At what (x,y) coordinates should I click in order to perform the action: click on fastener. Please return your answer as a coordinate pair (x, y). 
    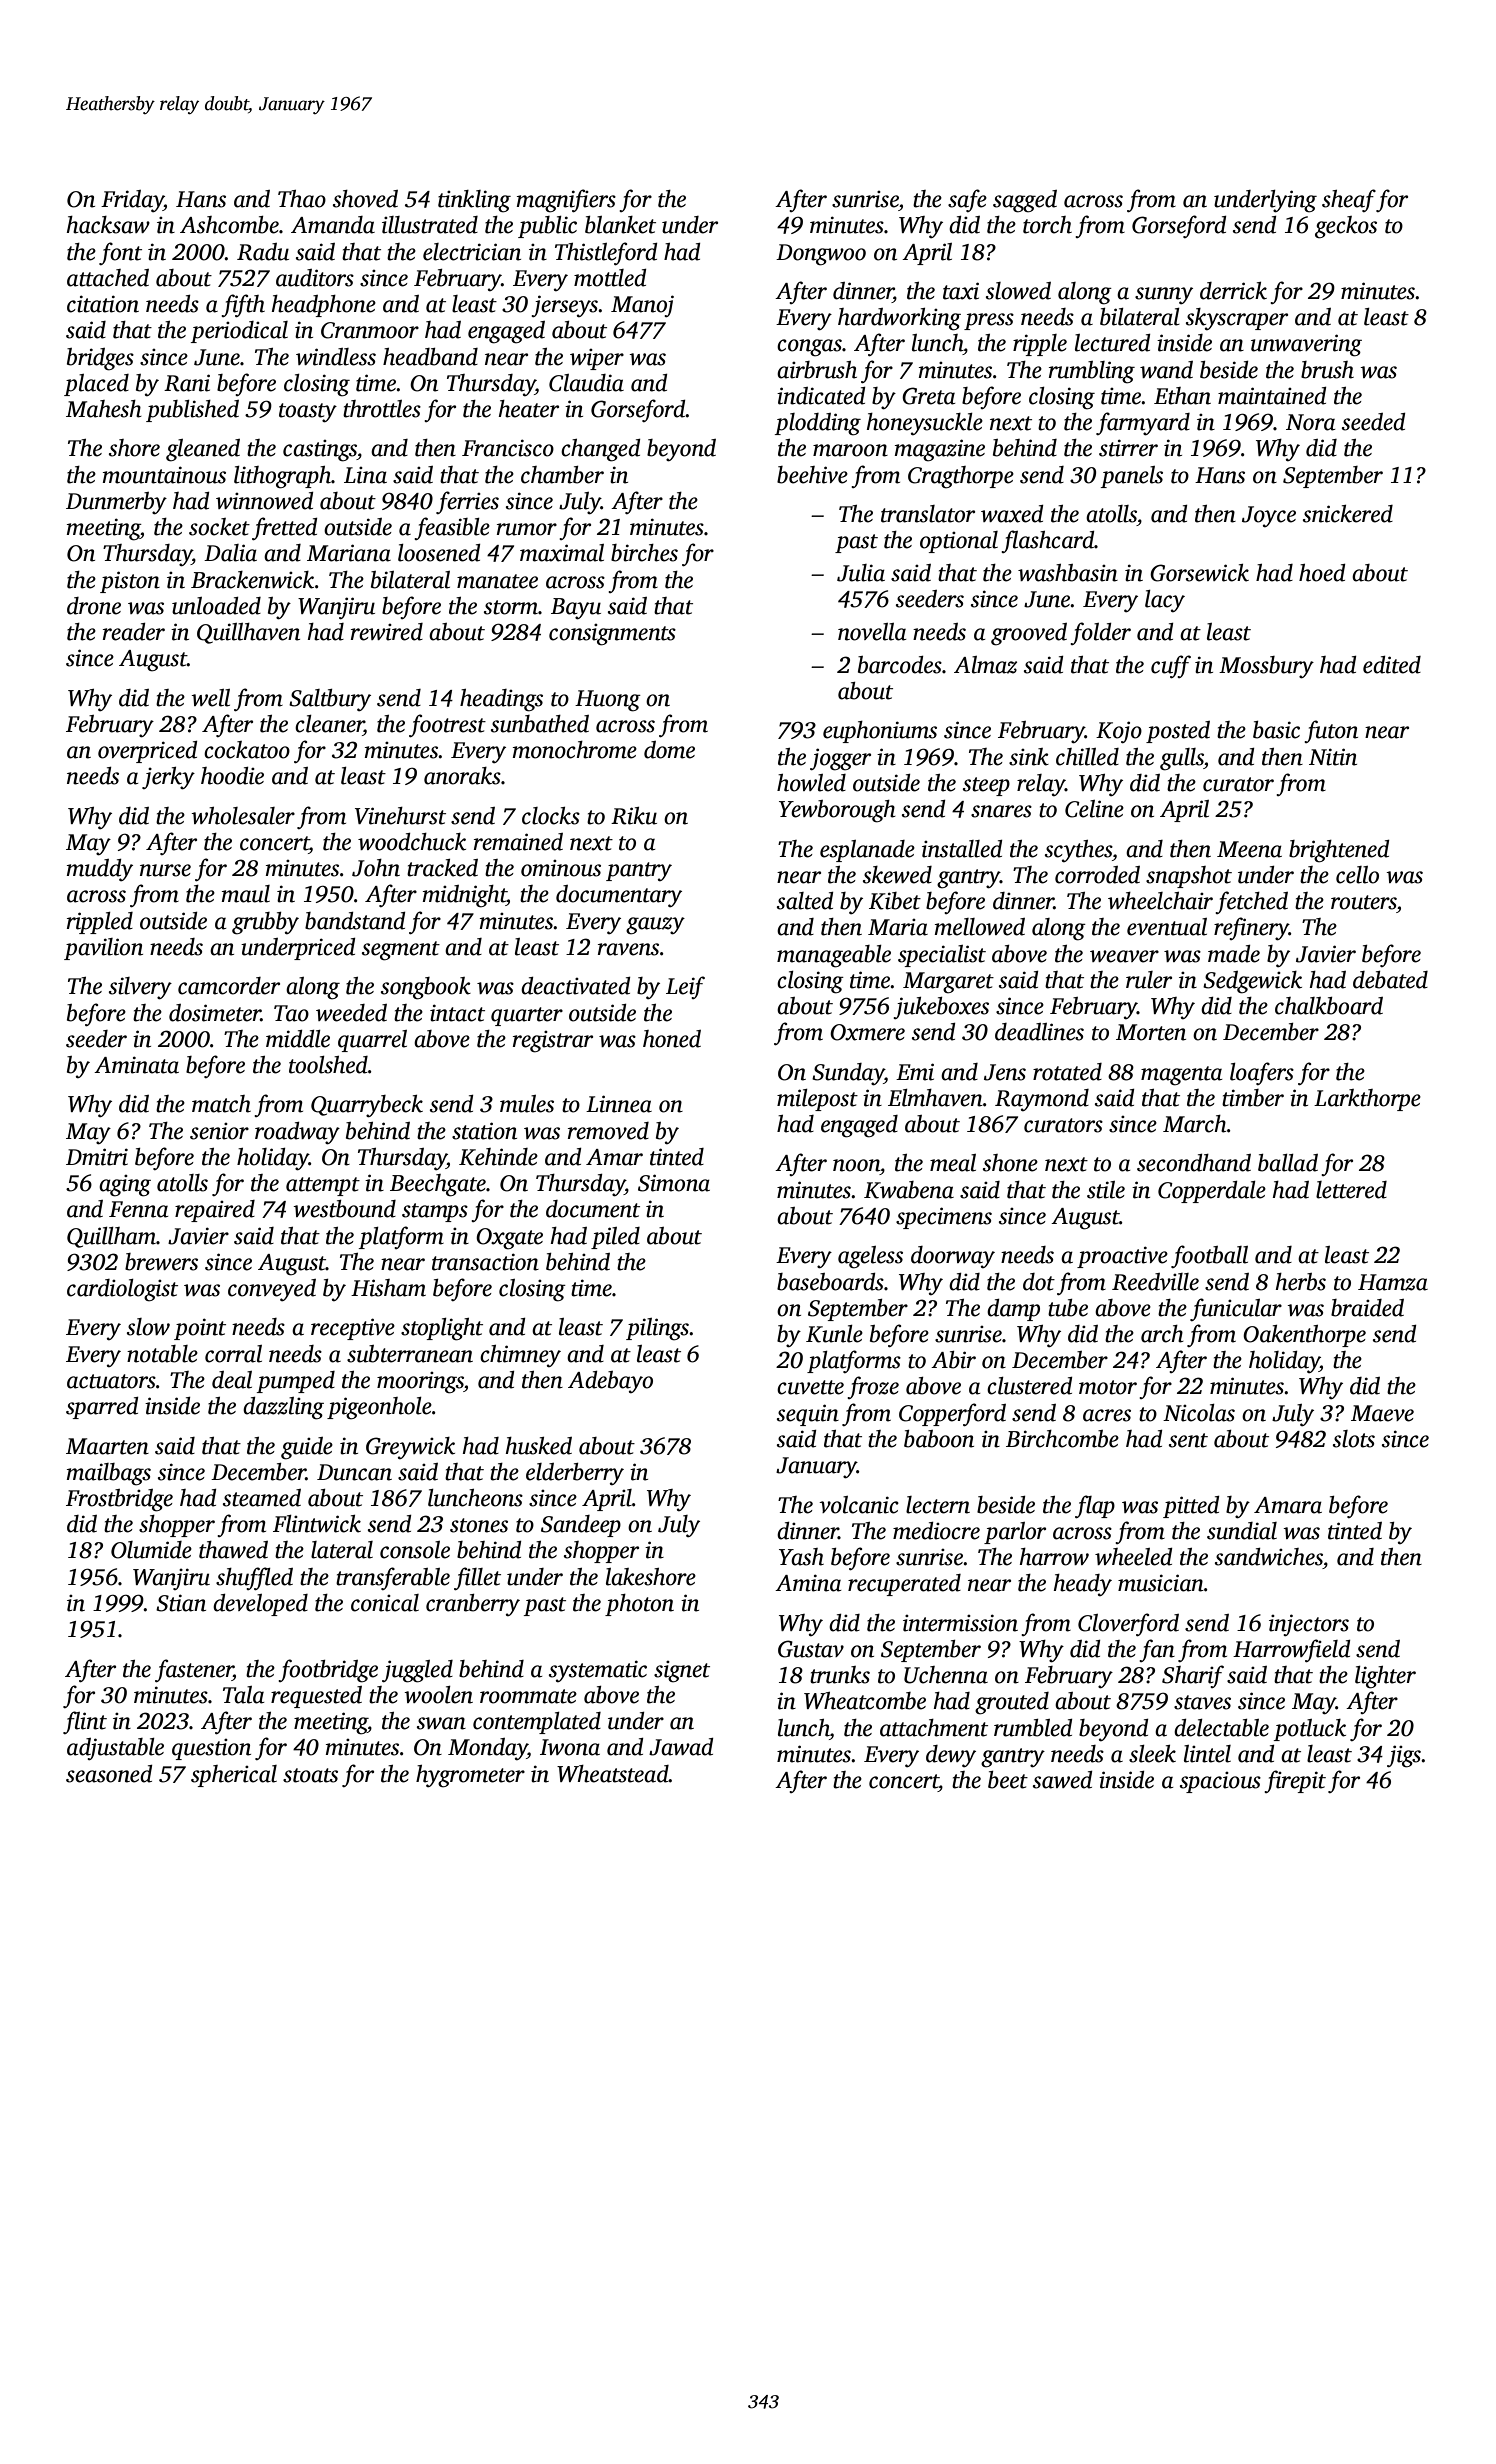
    Looking at the image, I should click on (194, 1670).
